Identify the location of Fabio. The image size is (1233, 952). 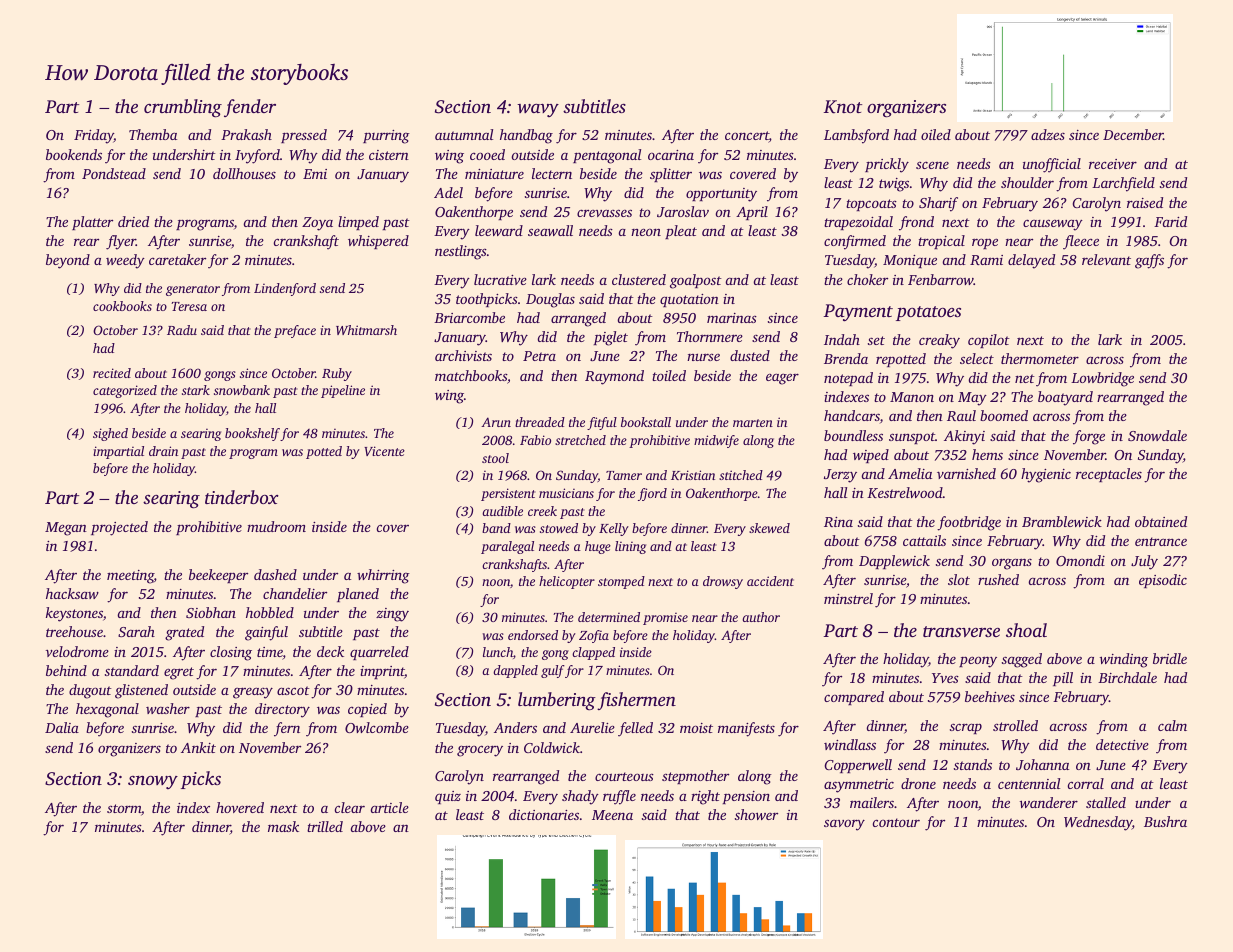
(535, 440).
